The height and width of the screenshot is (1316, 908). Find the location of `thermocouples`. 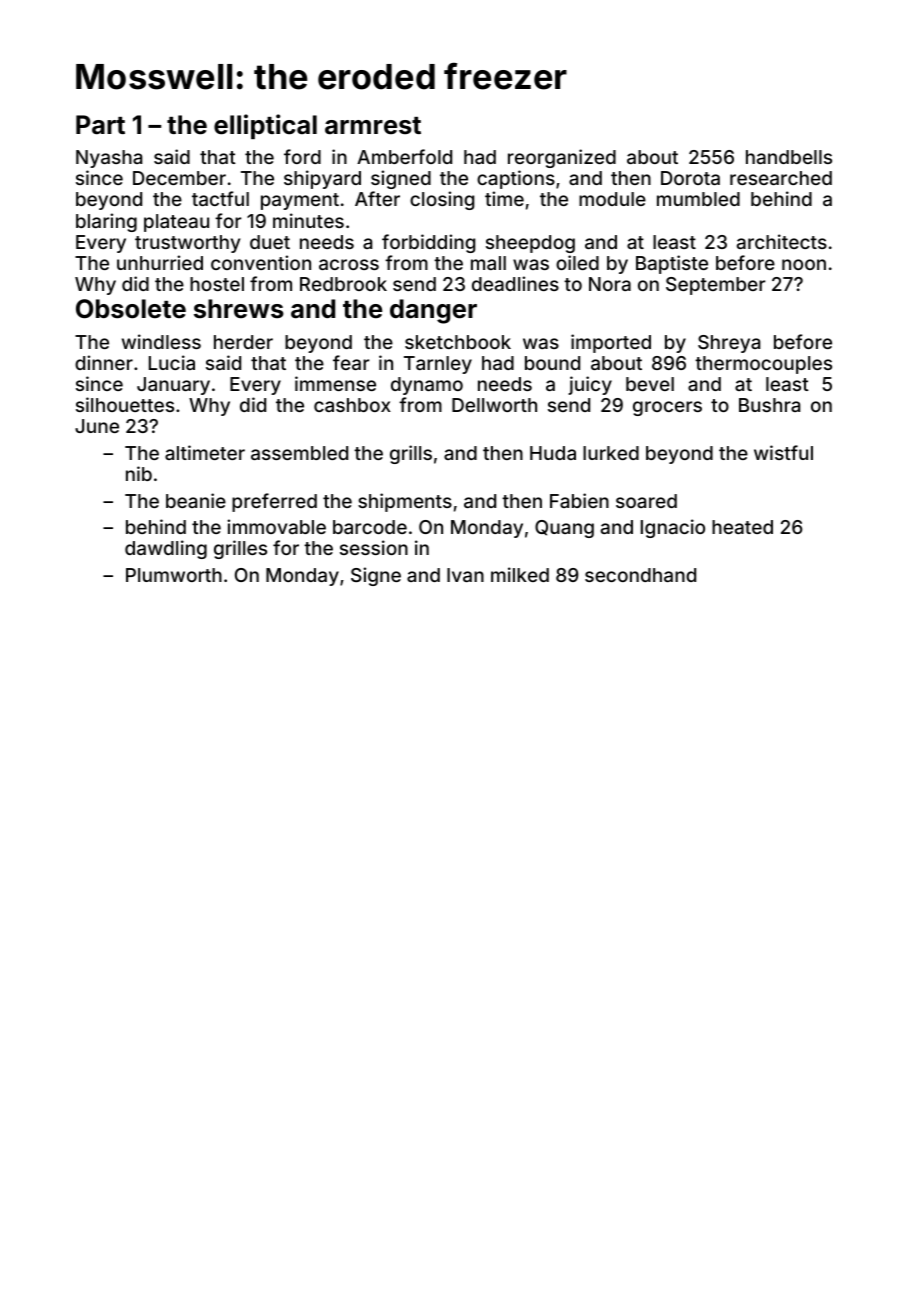

thermocouples is located at coordinates (763, 365).
